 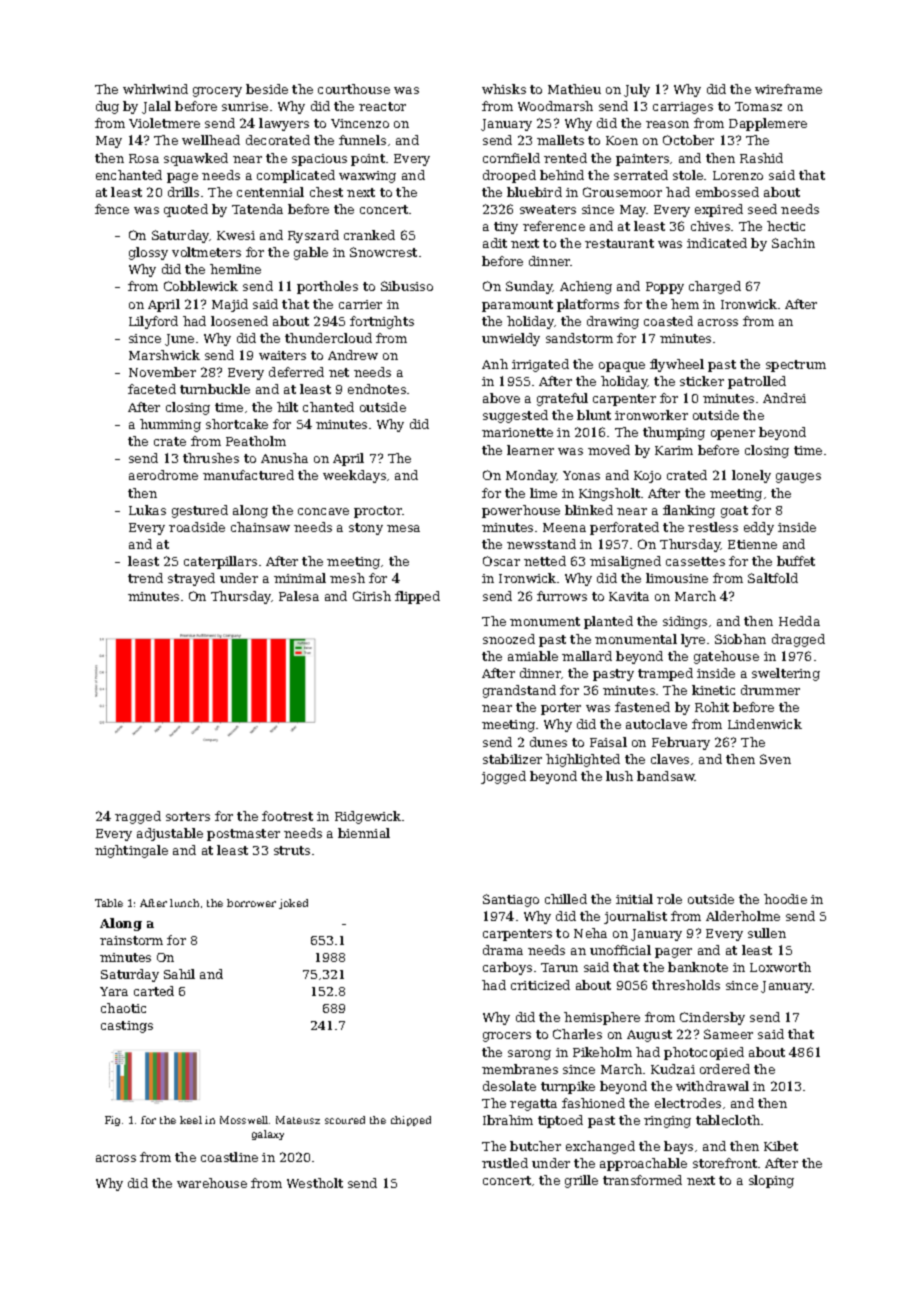 I want to click on Sahil, so click(x=179, y=974).
